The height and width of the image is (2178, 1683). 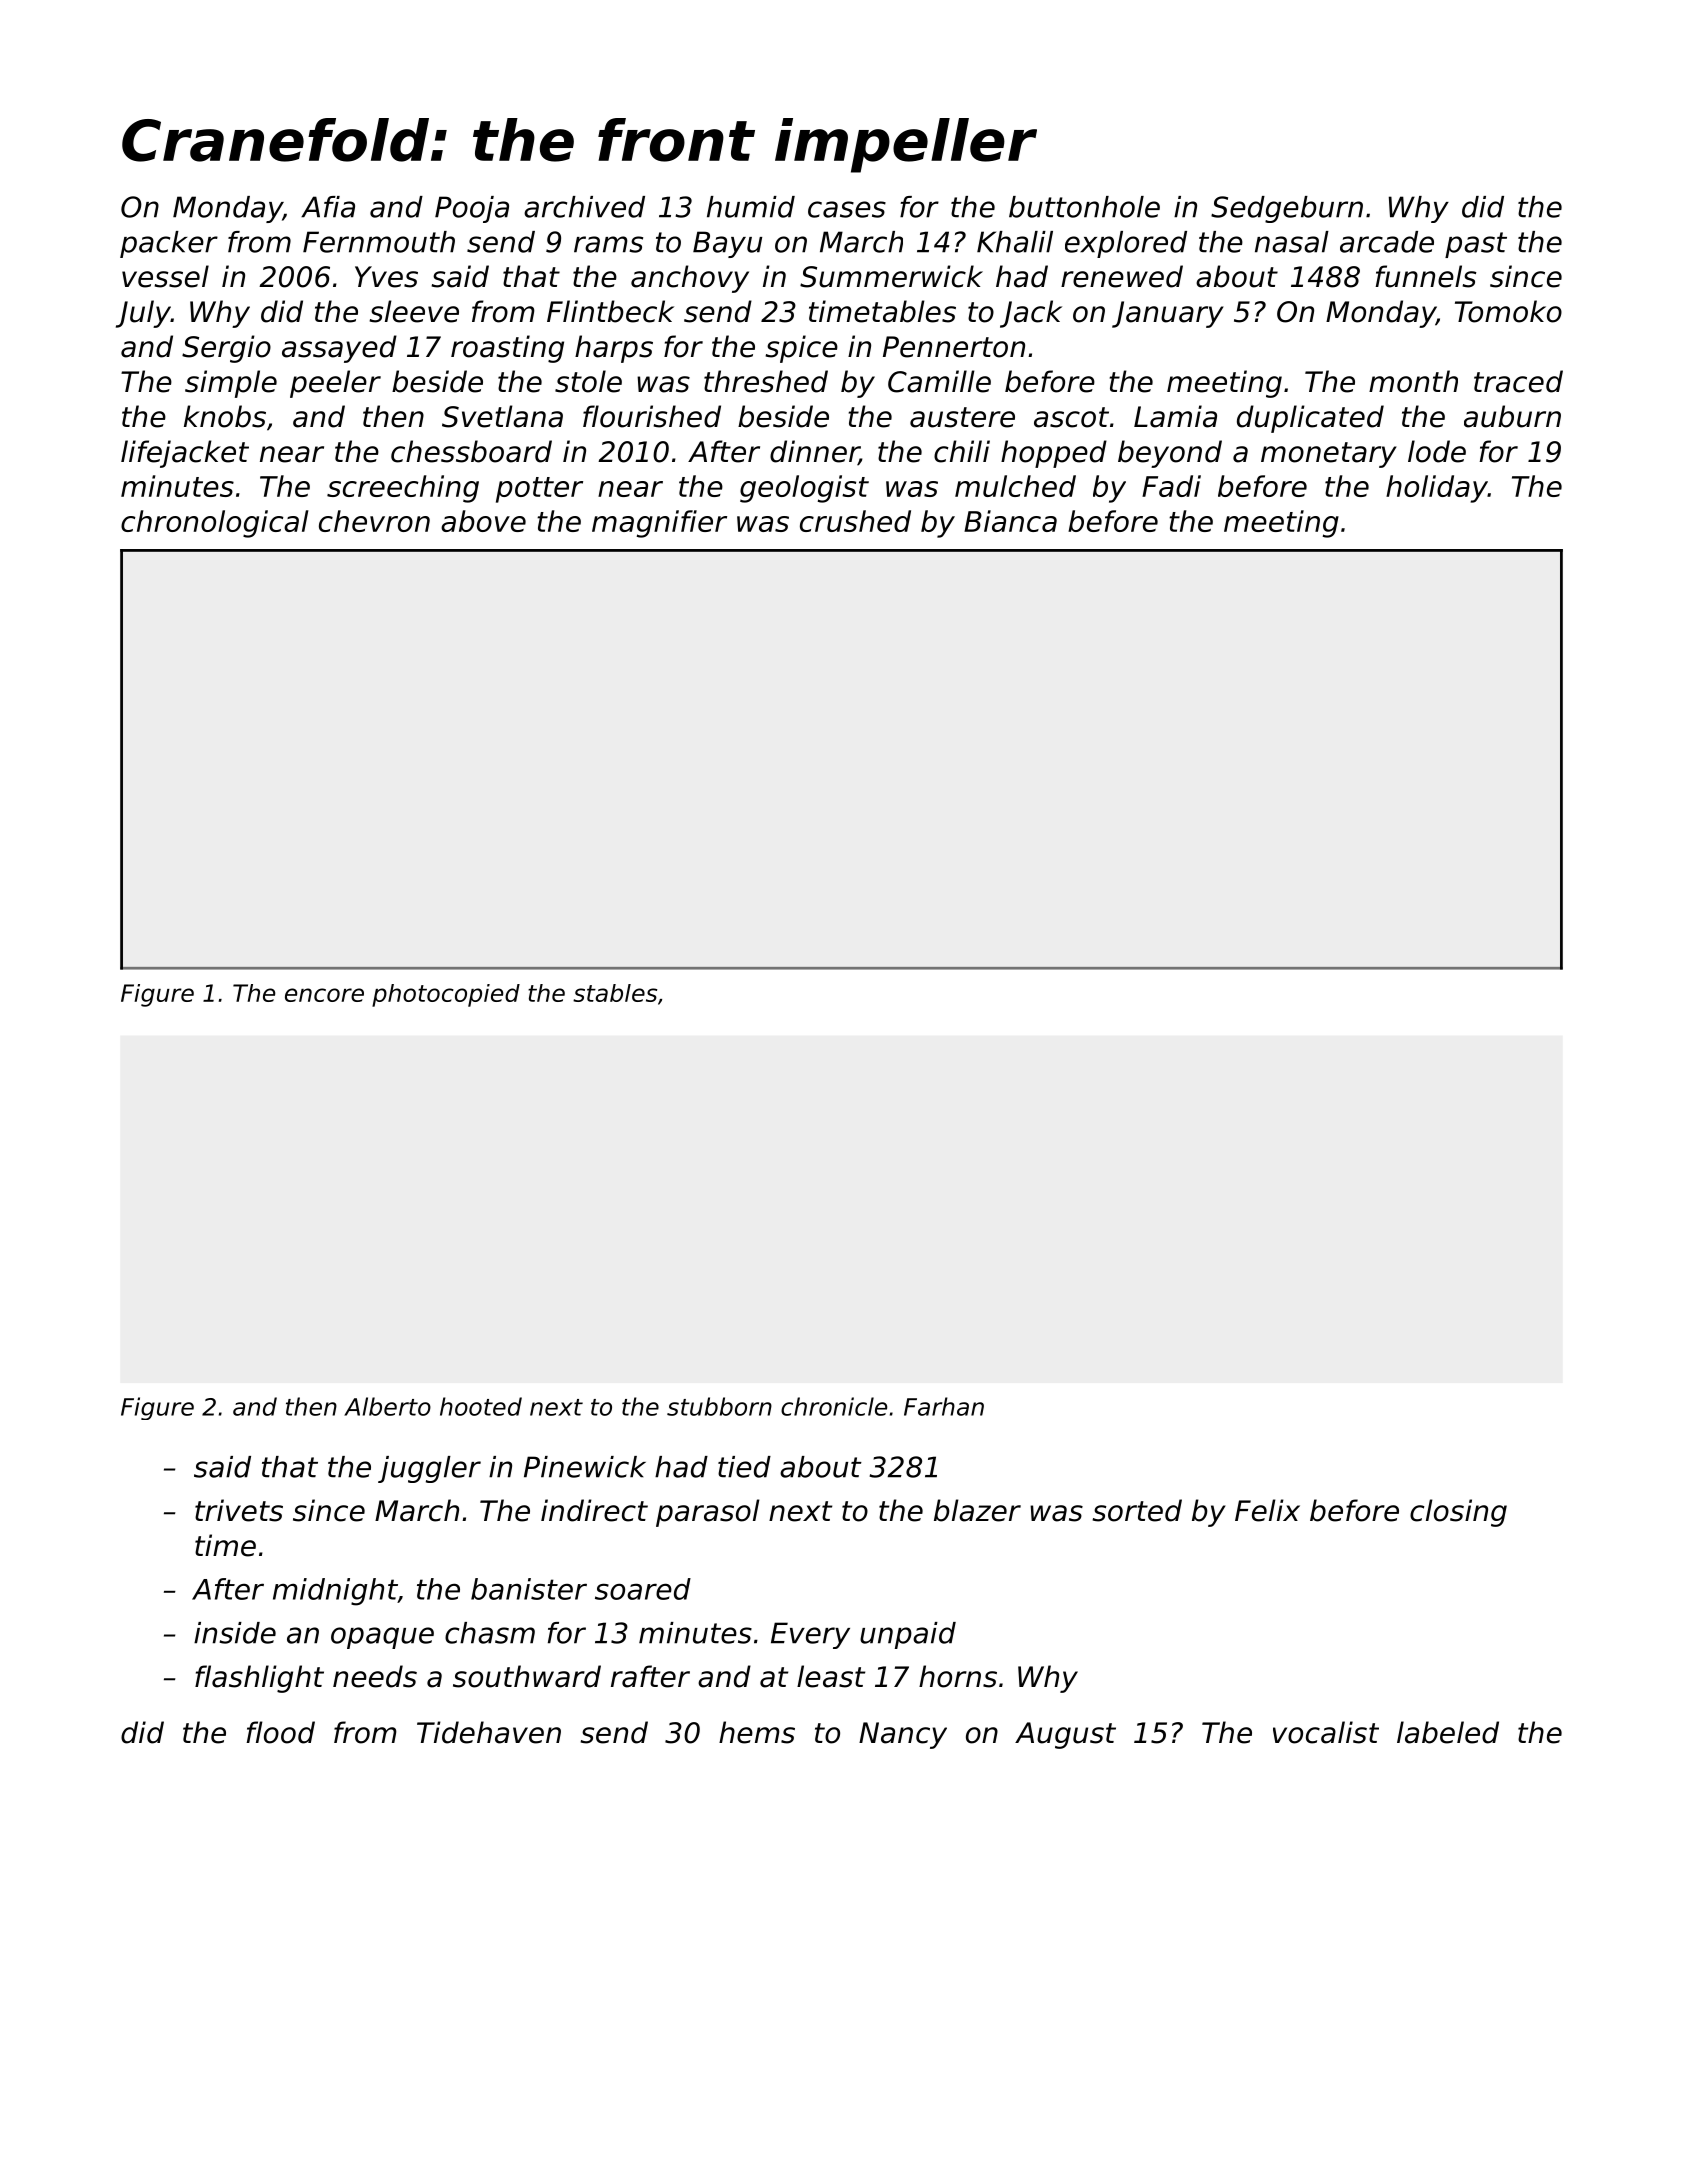 I want to click on sorted, so click(x=1137, y=1510).
